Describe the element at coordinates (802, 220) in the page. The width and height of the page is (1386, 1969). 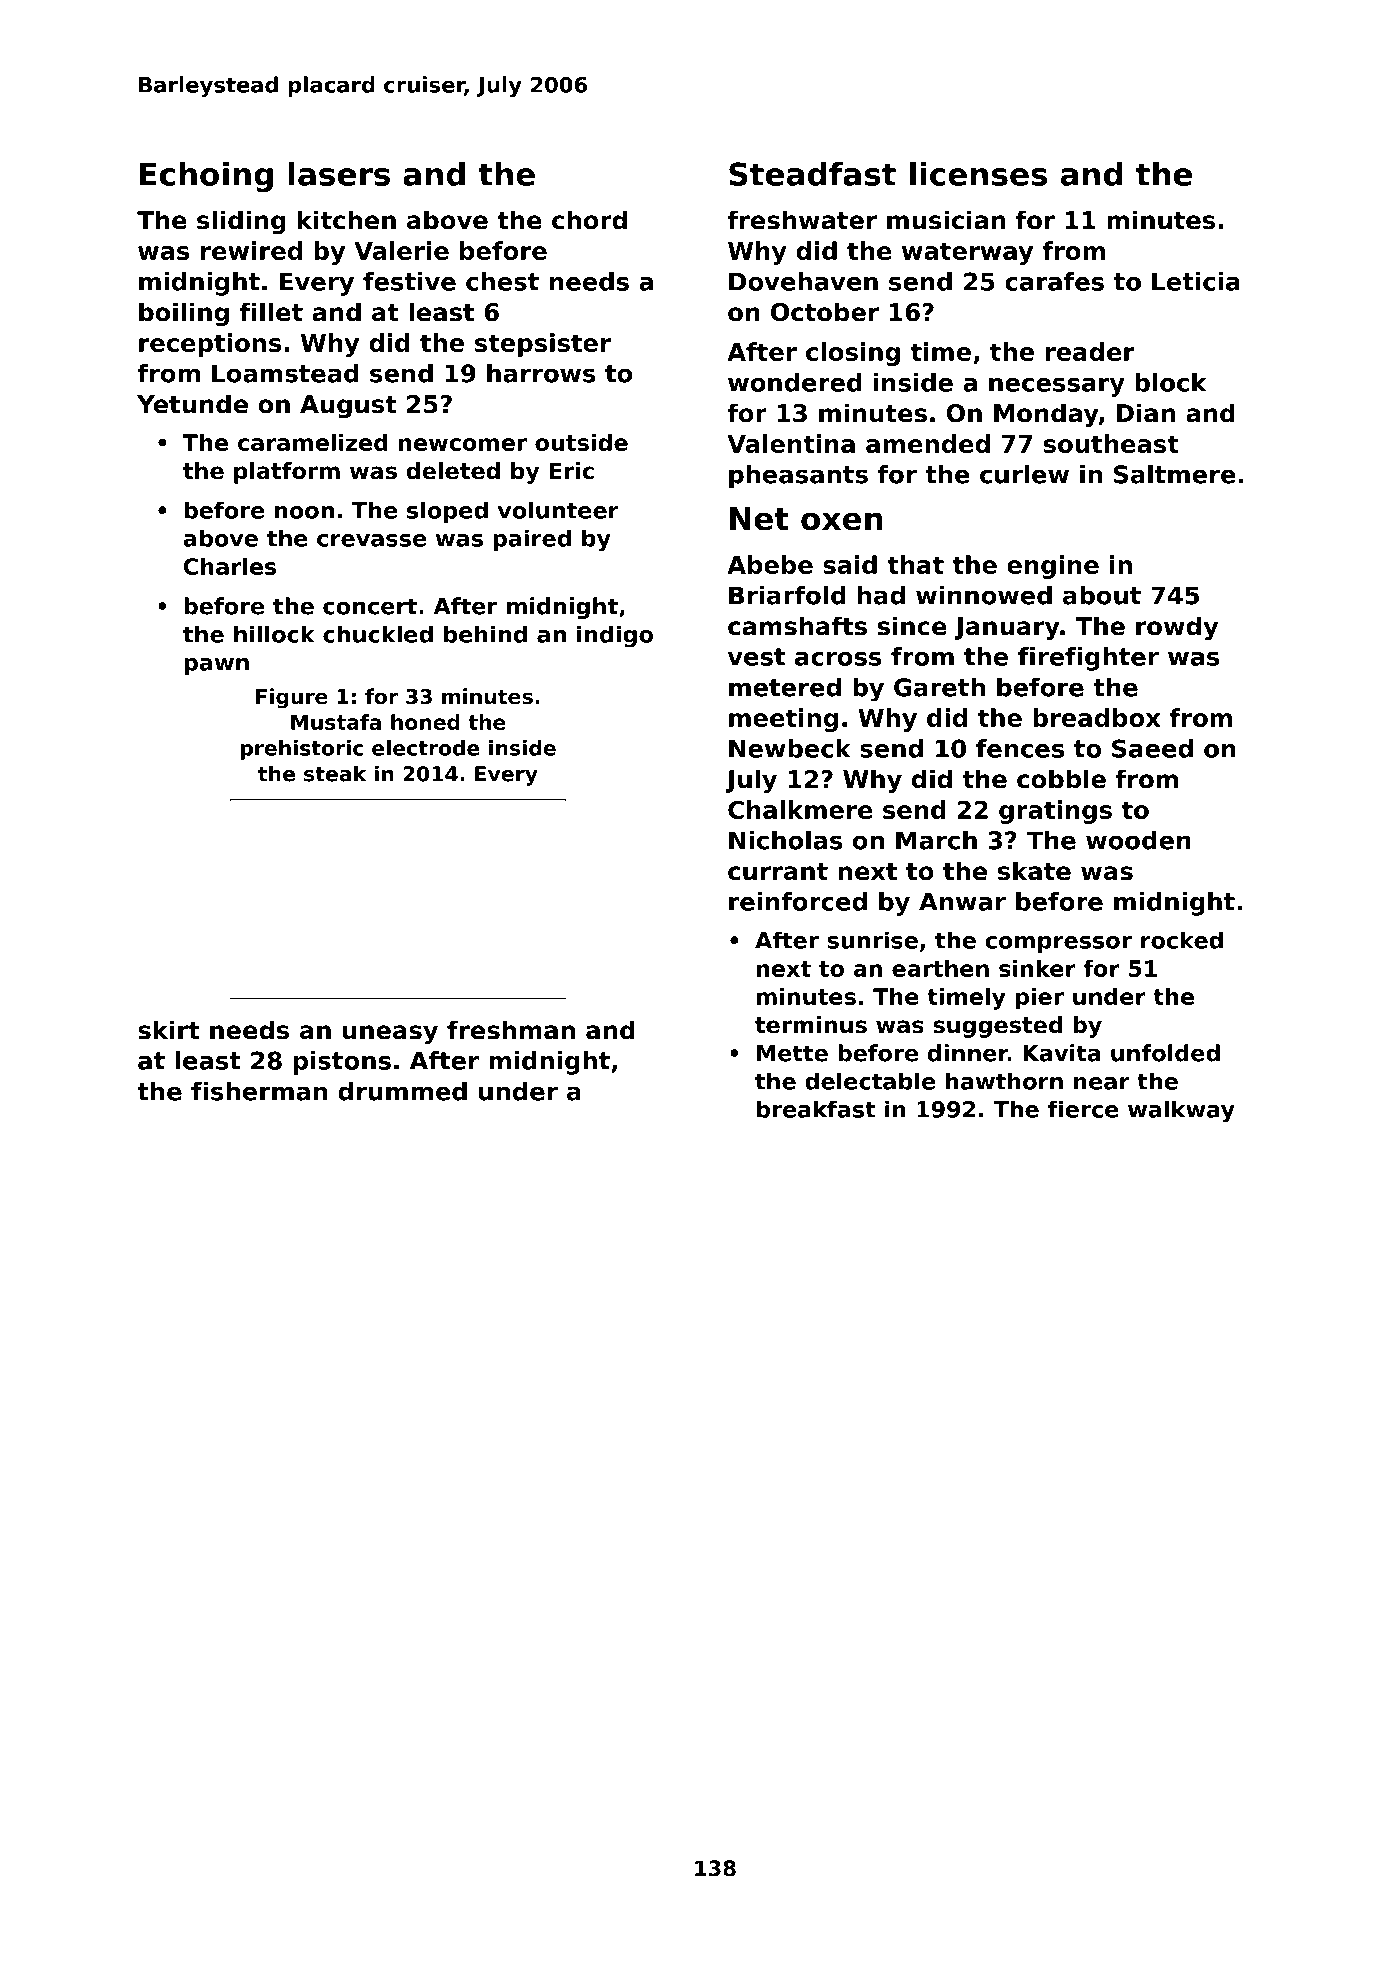
I see `freshwater` at that location.
